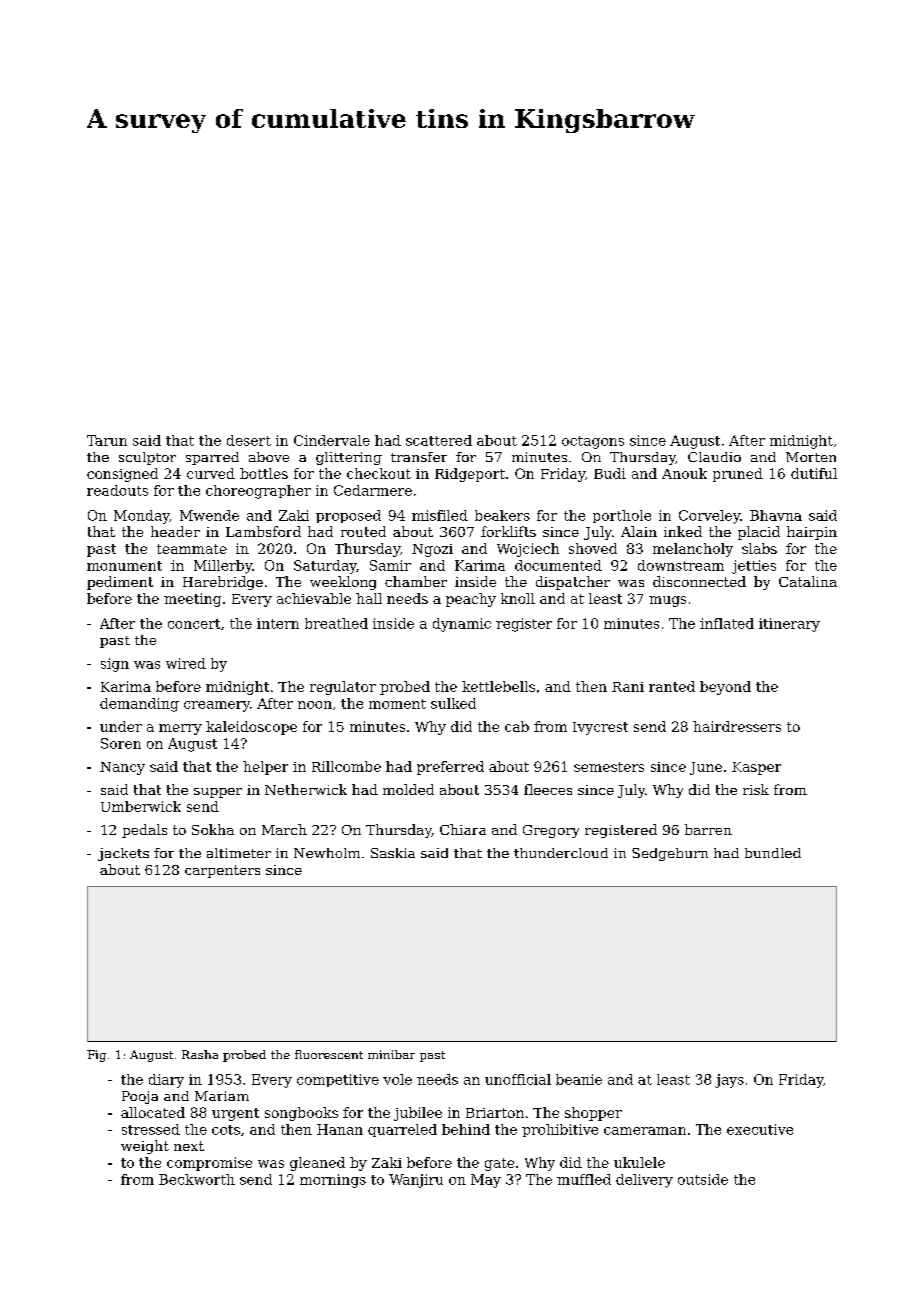 Image resolution: width=924 pixels, height=1308 pixels. I want to click on Sedgeburn, so click(670, 854).
